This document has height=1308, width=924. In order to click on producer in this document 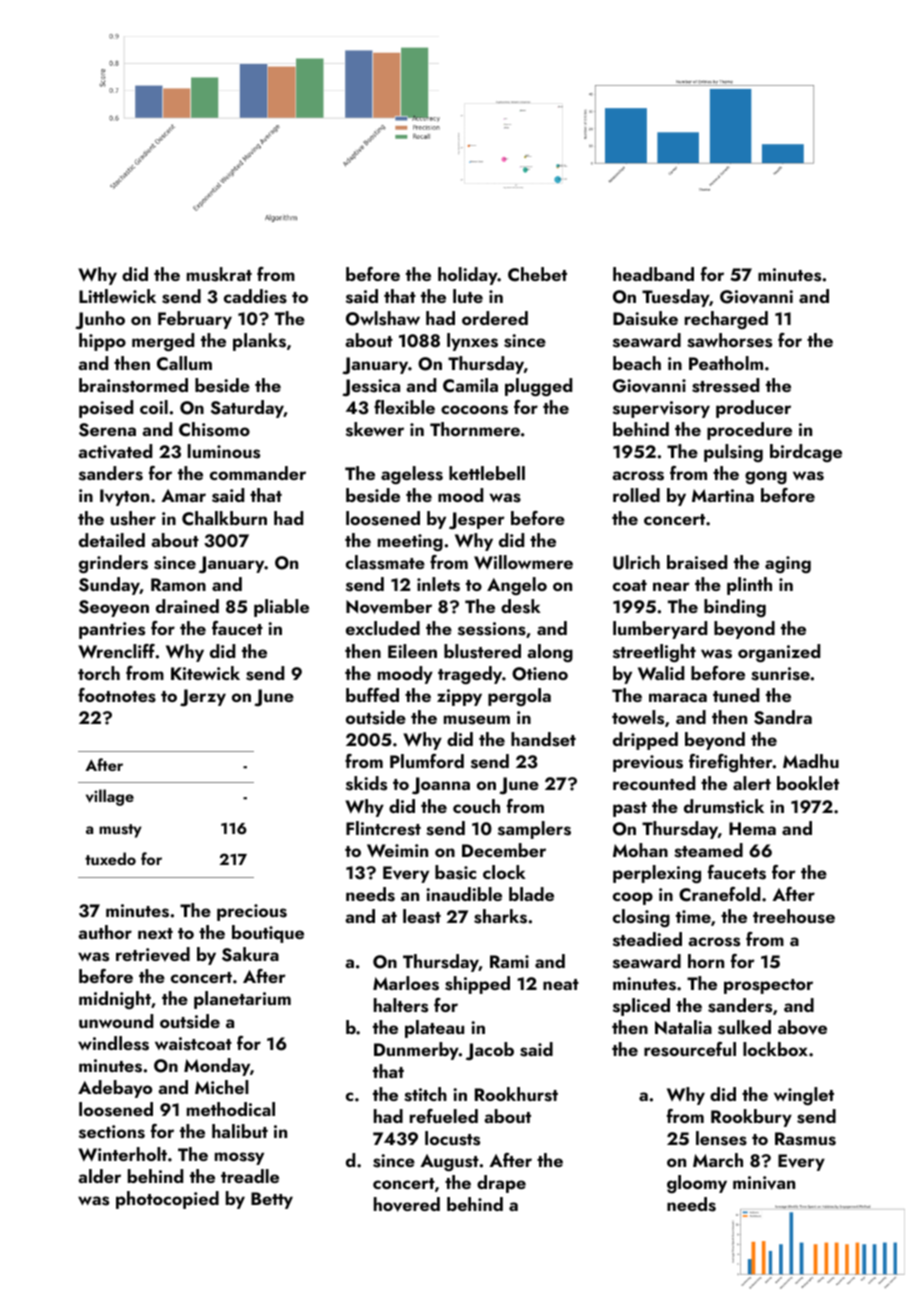, I will do `click(753, 409)`.
